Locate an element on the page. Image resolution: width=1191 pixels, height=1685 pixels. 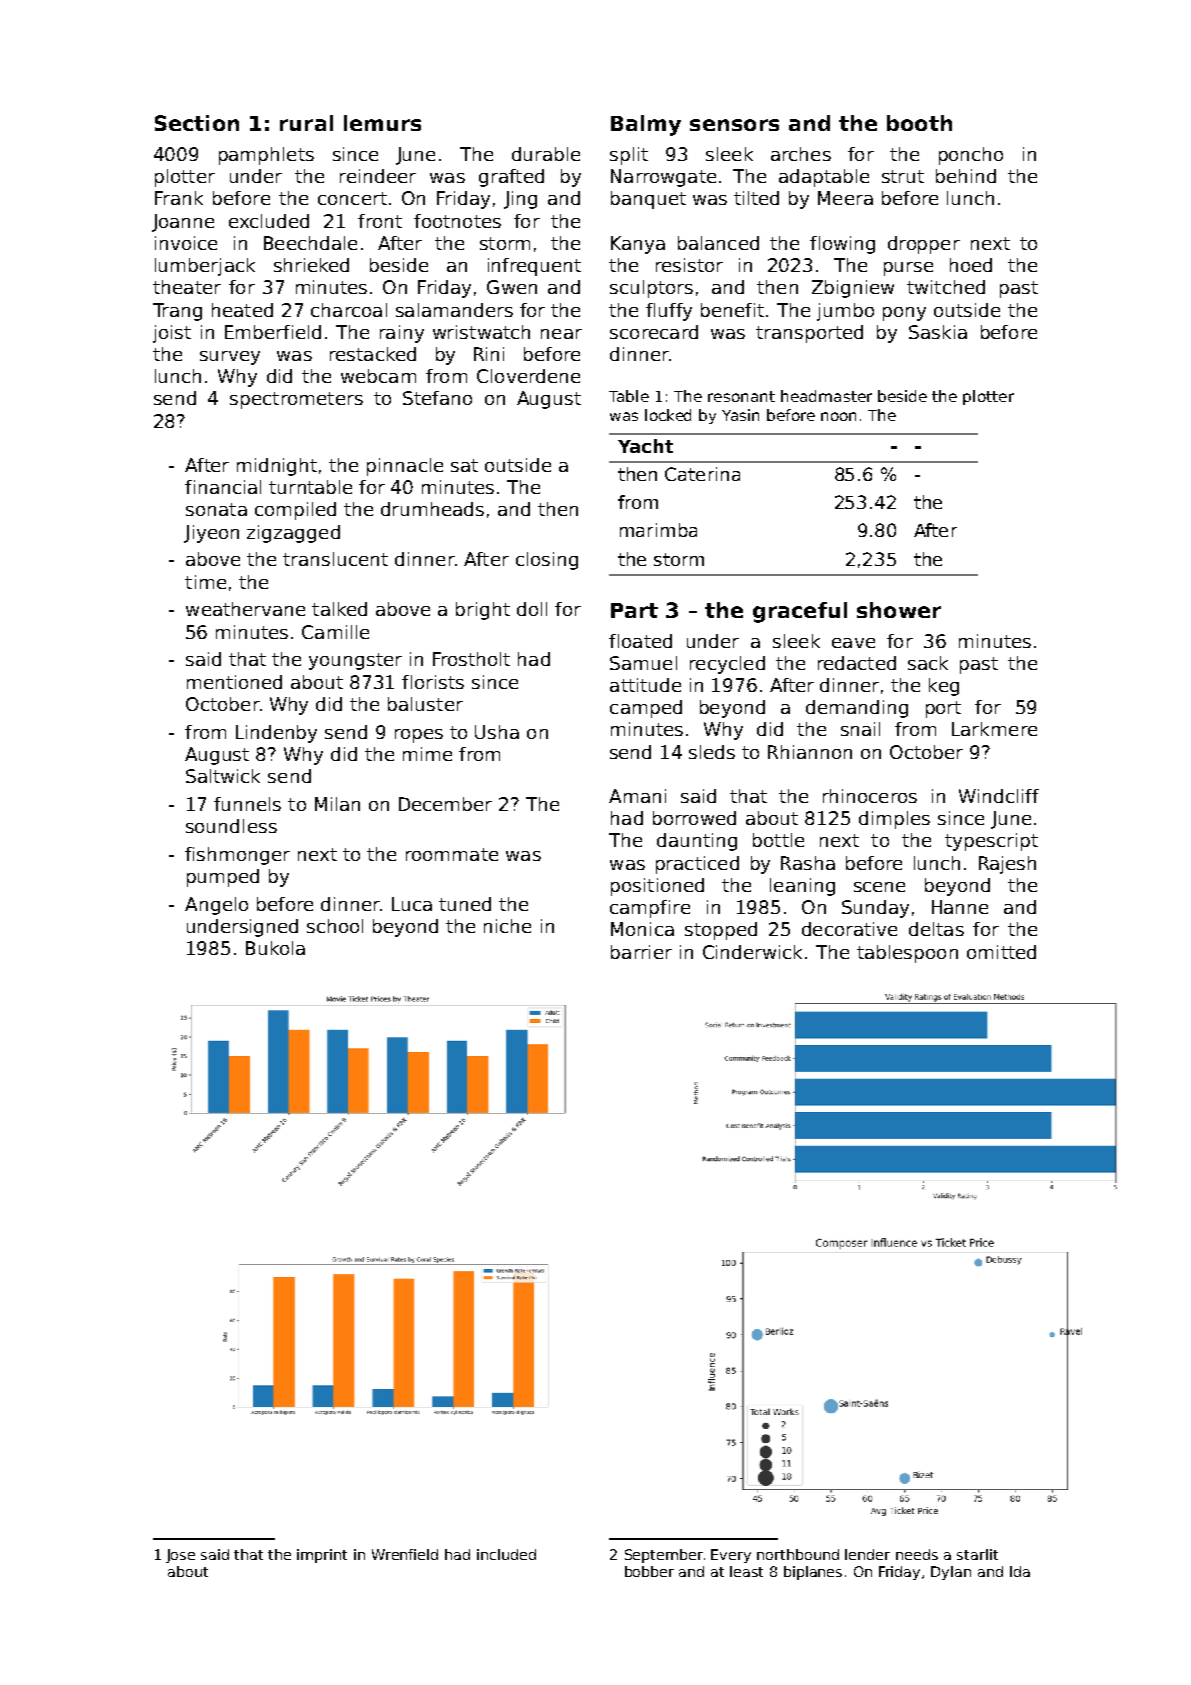
doll is located at coordinates (532, 609).
